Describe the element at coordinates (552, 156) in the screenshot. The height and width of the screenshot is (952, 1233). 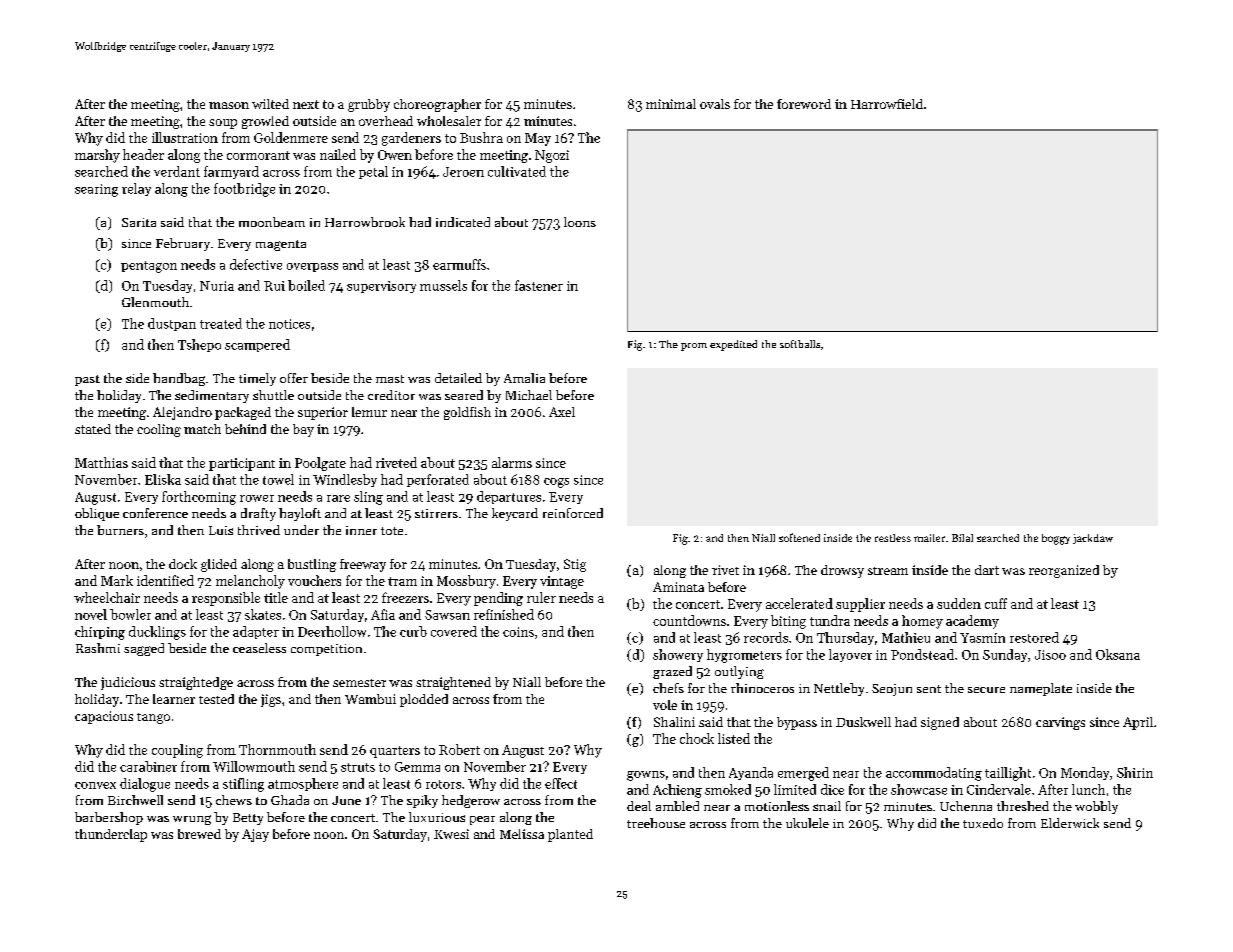
I see `Ngozi` at that location.
